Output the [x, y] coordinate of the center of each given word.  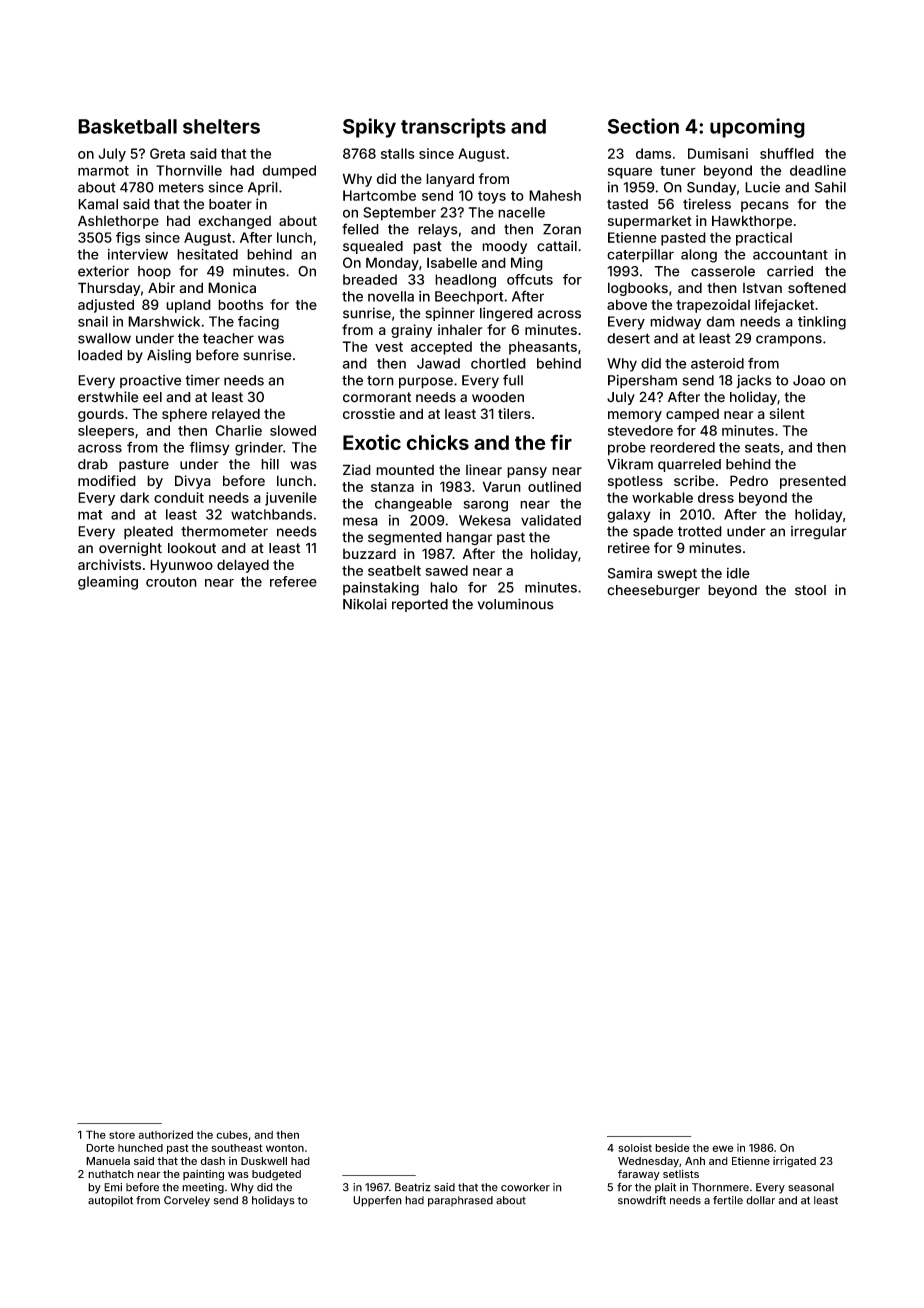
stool [810, 590]
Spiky [369, 128]
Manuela [108, 1161]
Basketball [127, 126]
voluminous [515, 604]
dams [653, 153]
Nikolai [365, 604]
